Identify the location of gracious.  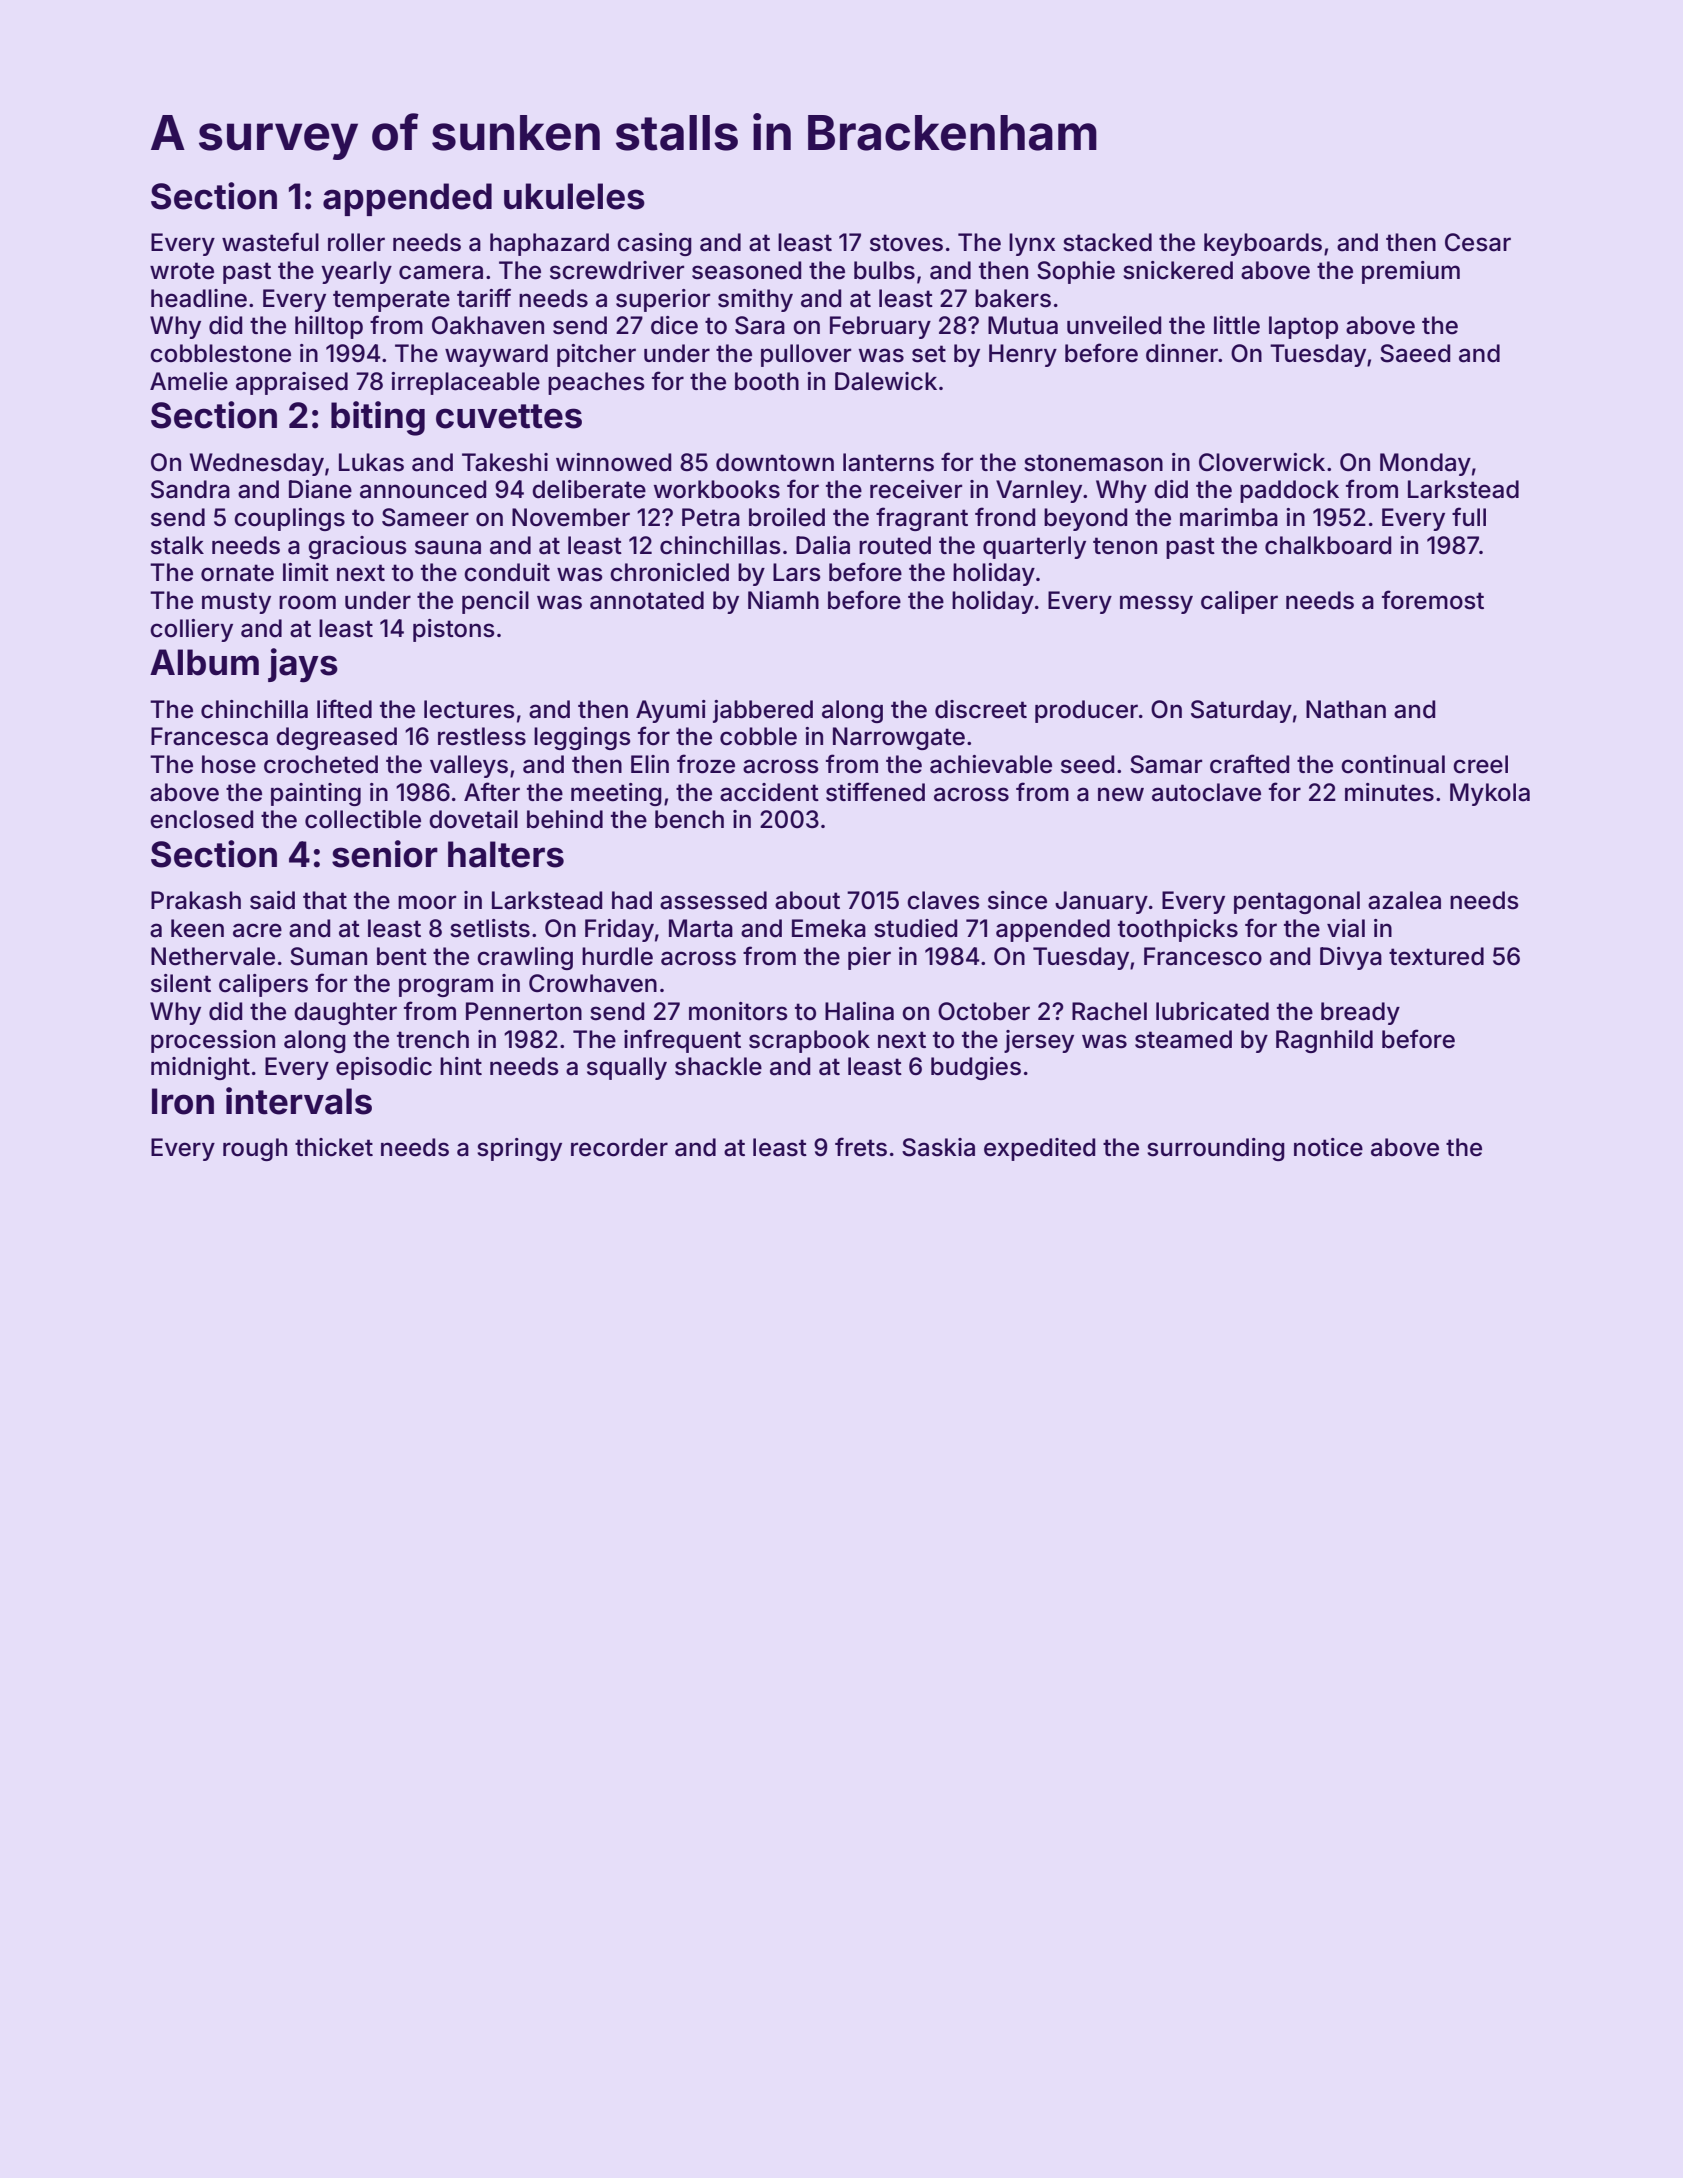
(357, 547).
